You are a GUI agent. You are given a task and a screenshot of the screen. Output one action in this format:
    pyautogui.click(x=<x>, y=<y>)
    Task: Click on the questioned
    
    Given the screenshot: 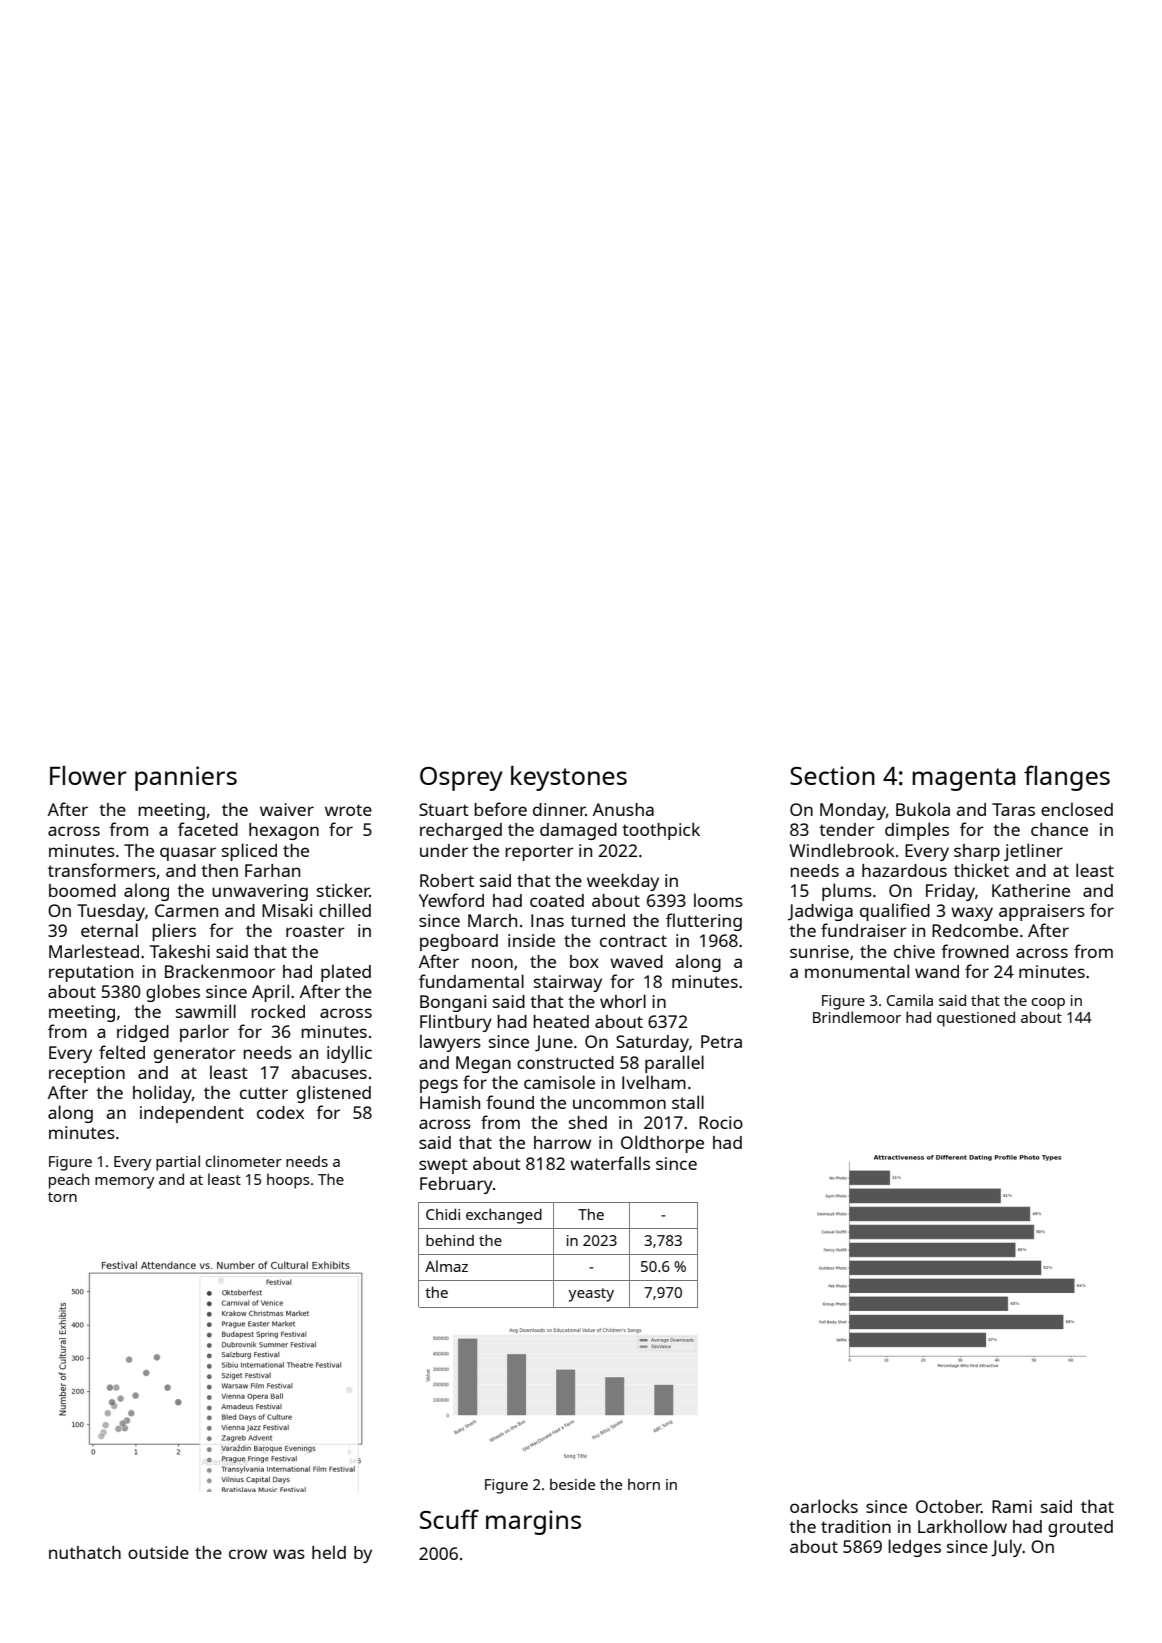 What is the action you would take?
    pyautogui.click(x=976, y=1019)
